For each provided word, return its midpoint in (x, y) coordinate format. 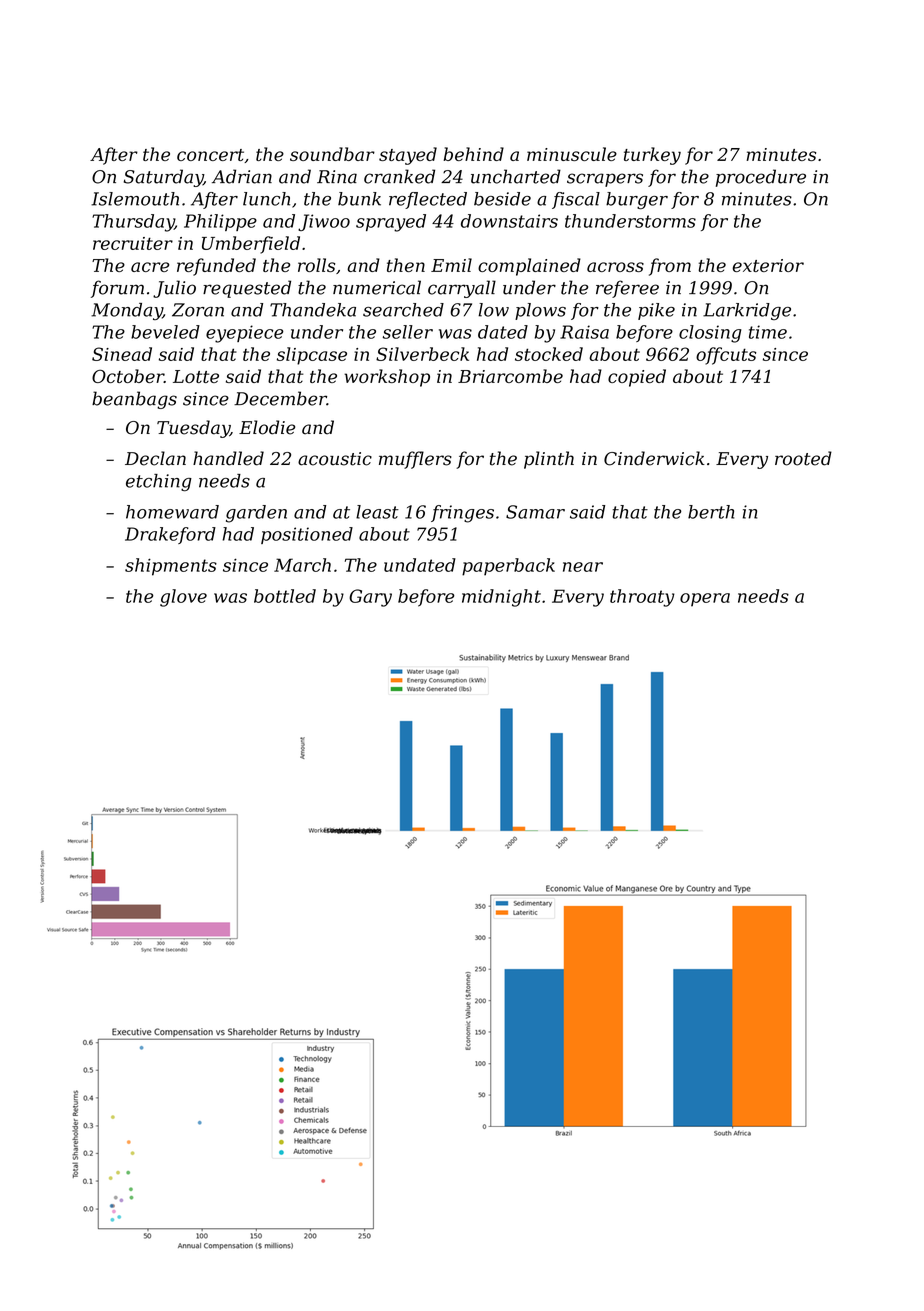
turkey (652, 156)
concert (210, 155)
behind (473, 154)
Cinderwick (654, 458)
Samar (535, 512)
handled (228, 458)
